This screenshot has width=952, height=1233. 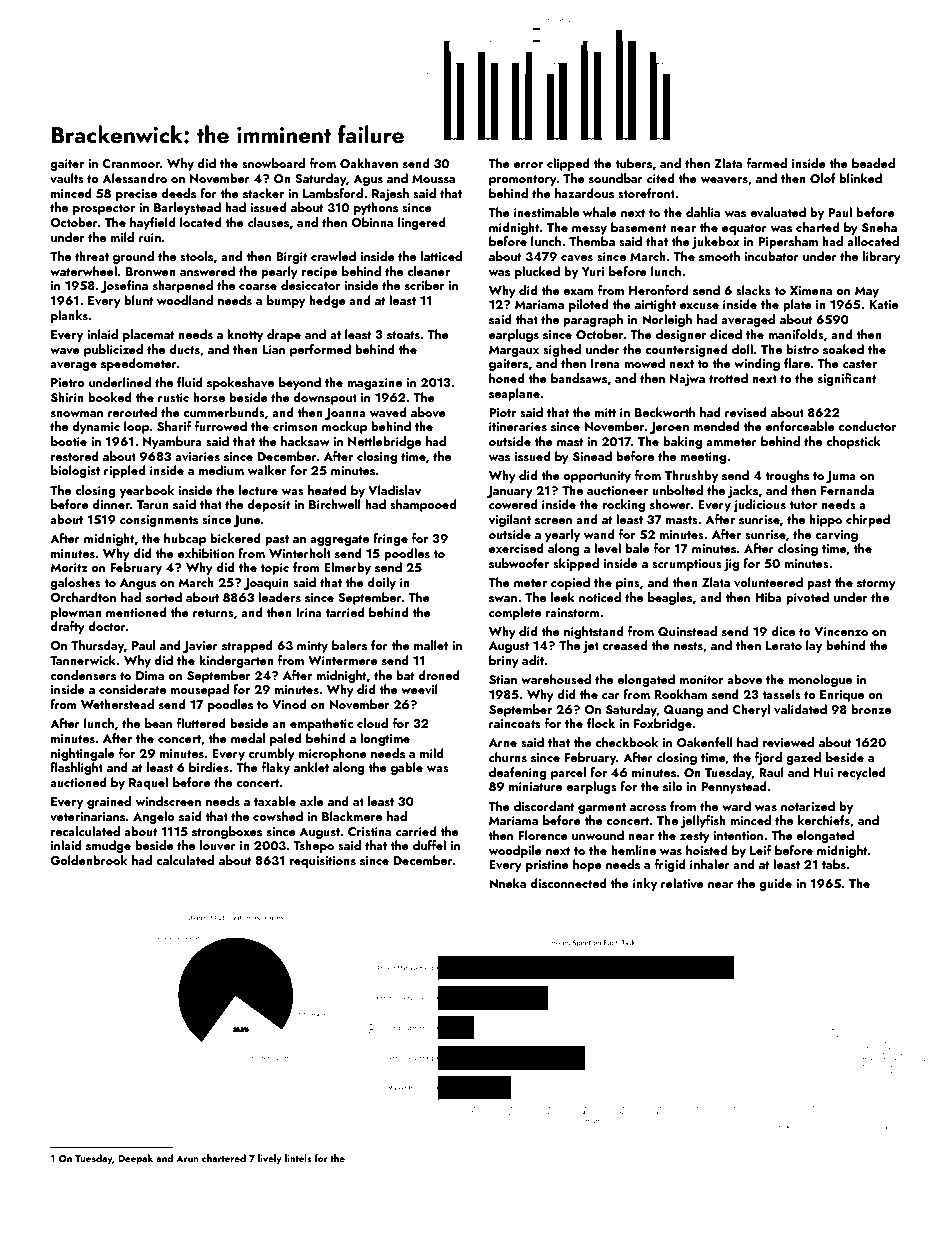 What do you see at coordinates (523, 180) in the screenshot?
I see `promontory` at bounding box center [523, 180].
